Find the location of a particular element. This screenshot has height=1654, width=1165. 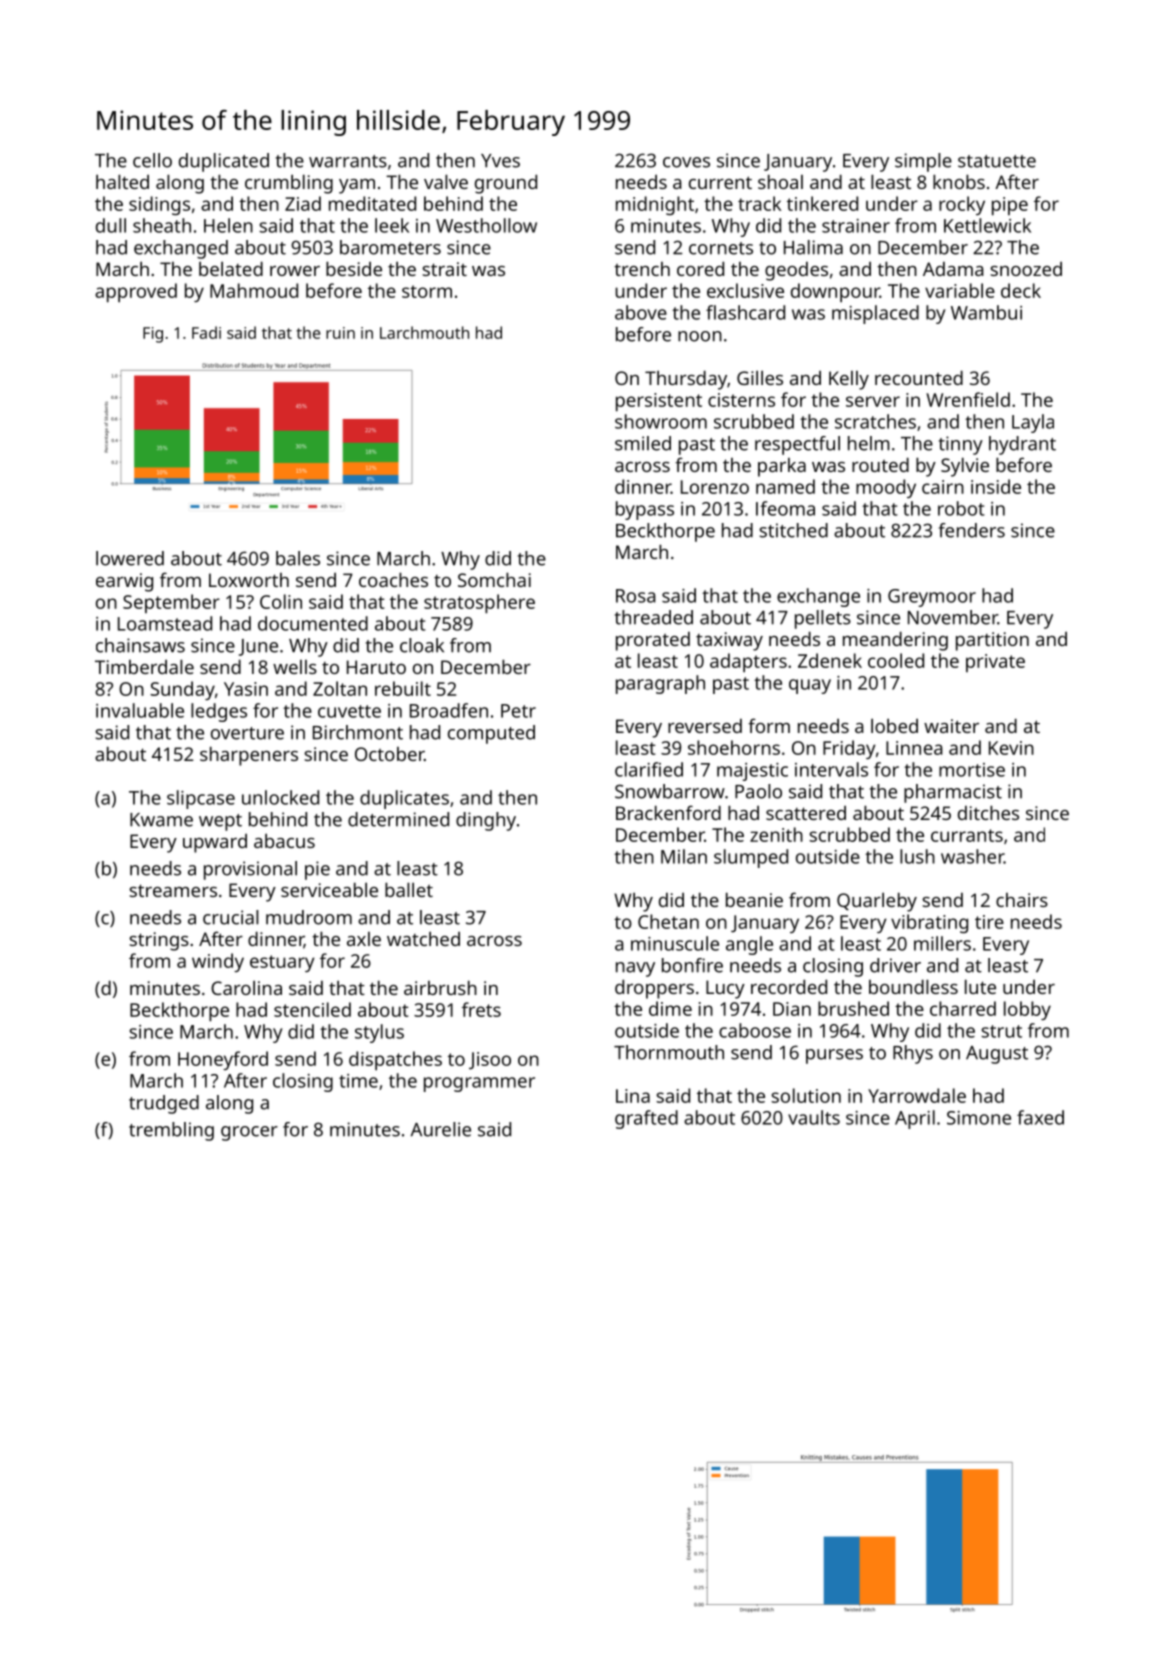

trembling is located at coordinates (171, 1131).
